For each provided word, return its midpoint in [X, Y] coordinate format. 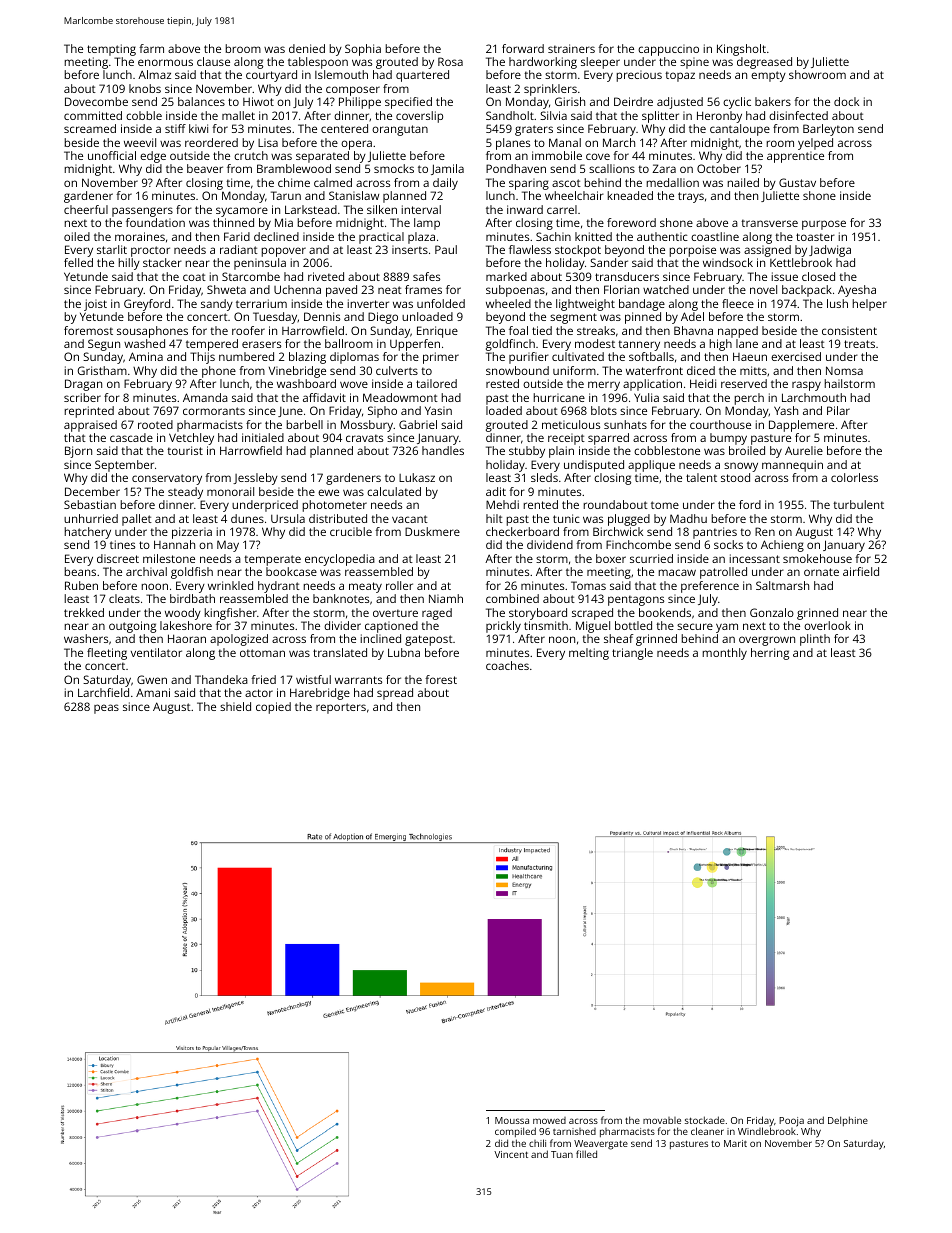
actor [259, 693]
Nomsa [844, 370]
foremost [88, 330]
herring [770, 654]
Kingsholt [741, 50]
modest [595, 343]
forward [523, 48]
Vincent [511, 1154]
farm [151, 48]
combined [512, 598]
